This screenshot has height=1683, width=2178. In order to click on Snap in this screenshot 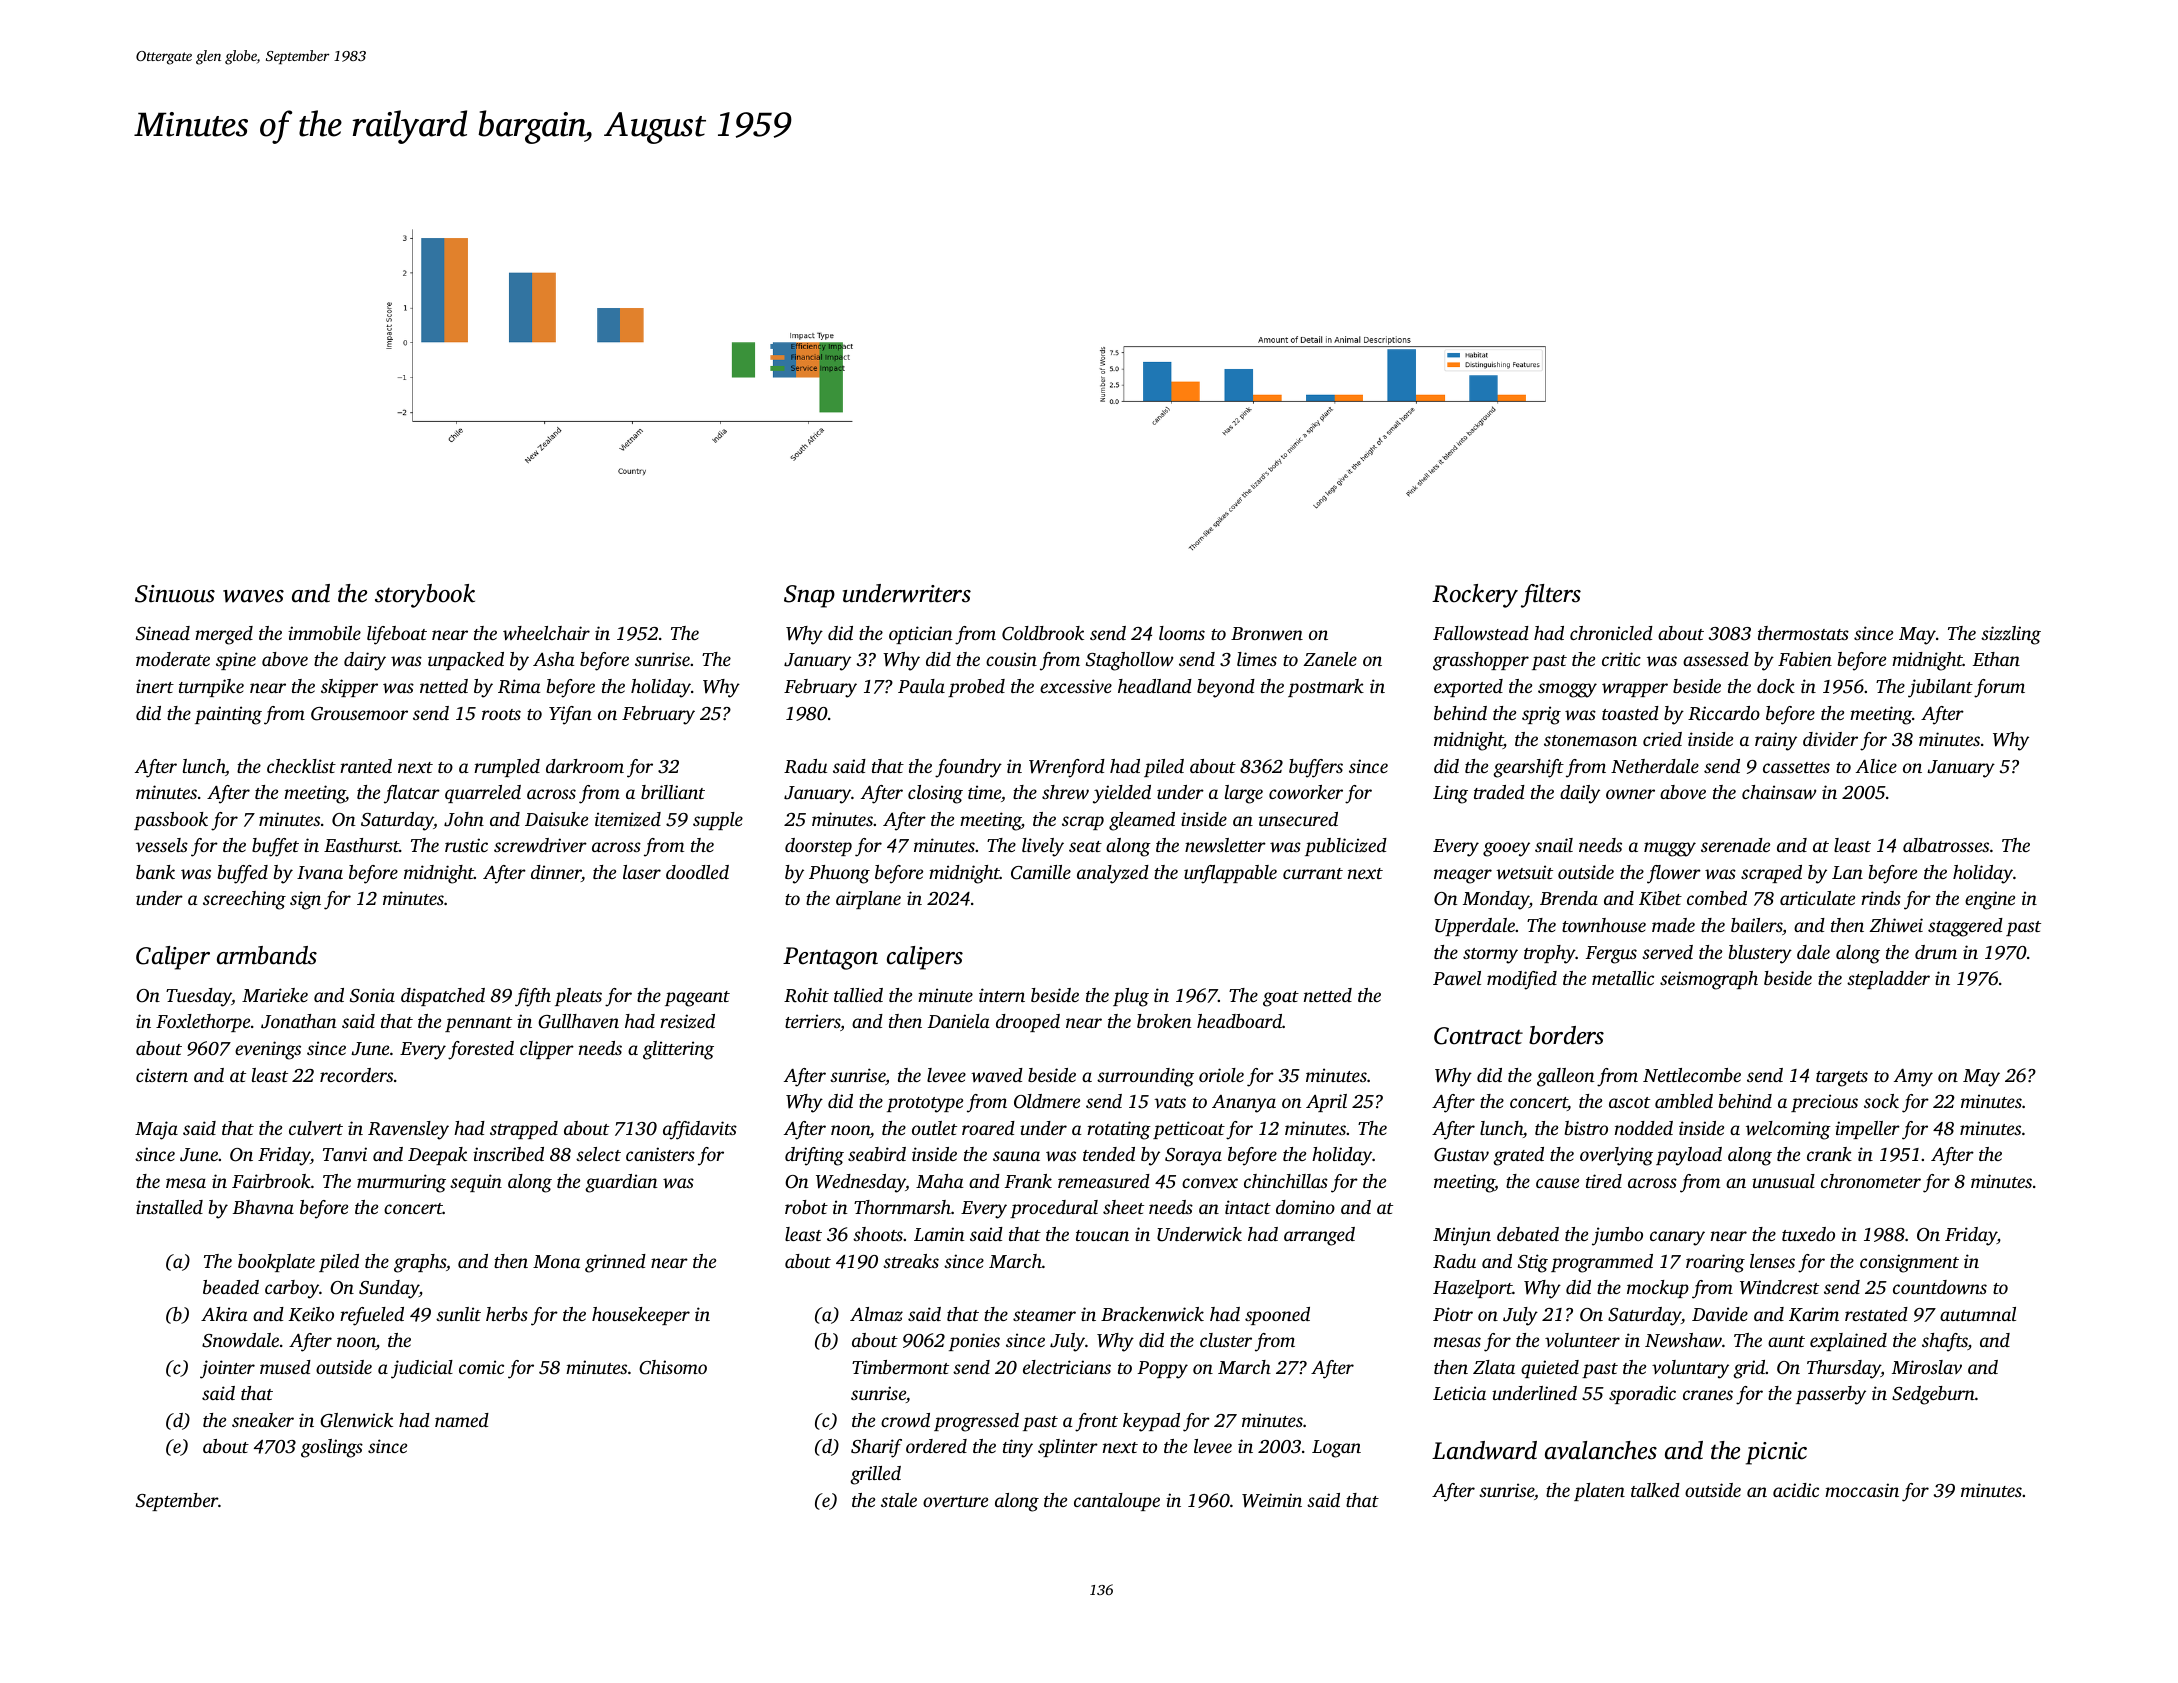, I will do `click(809, 596)`.
